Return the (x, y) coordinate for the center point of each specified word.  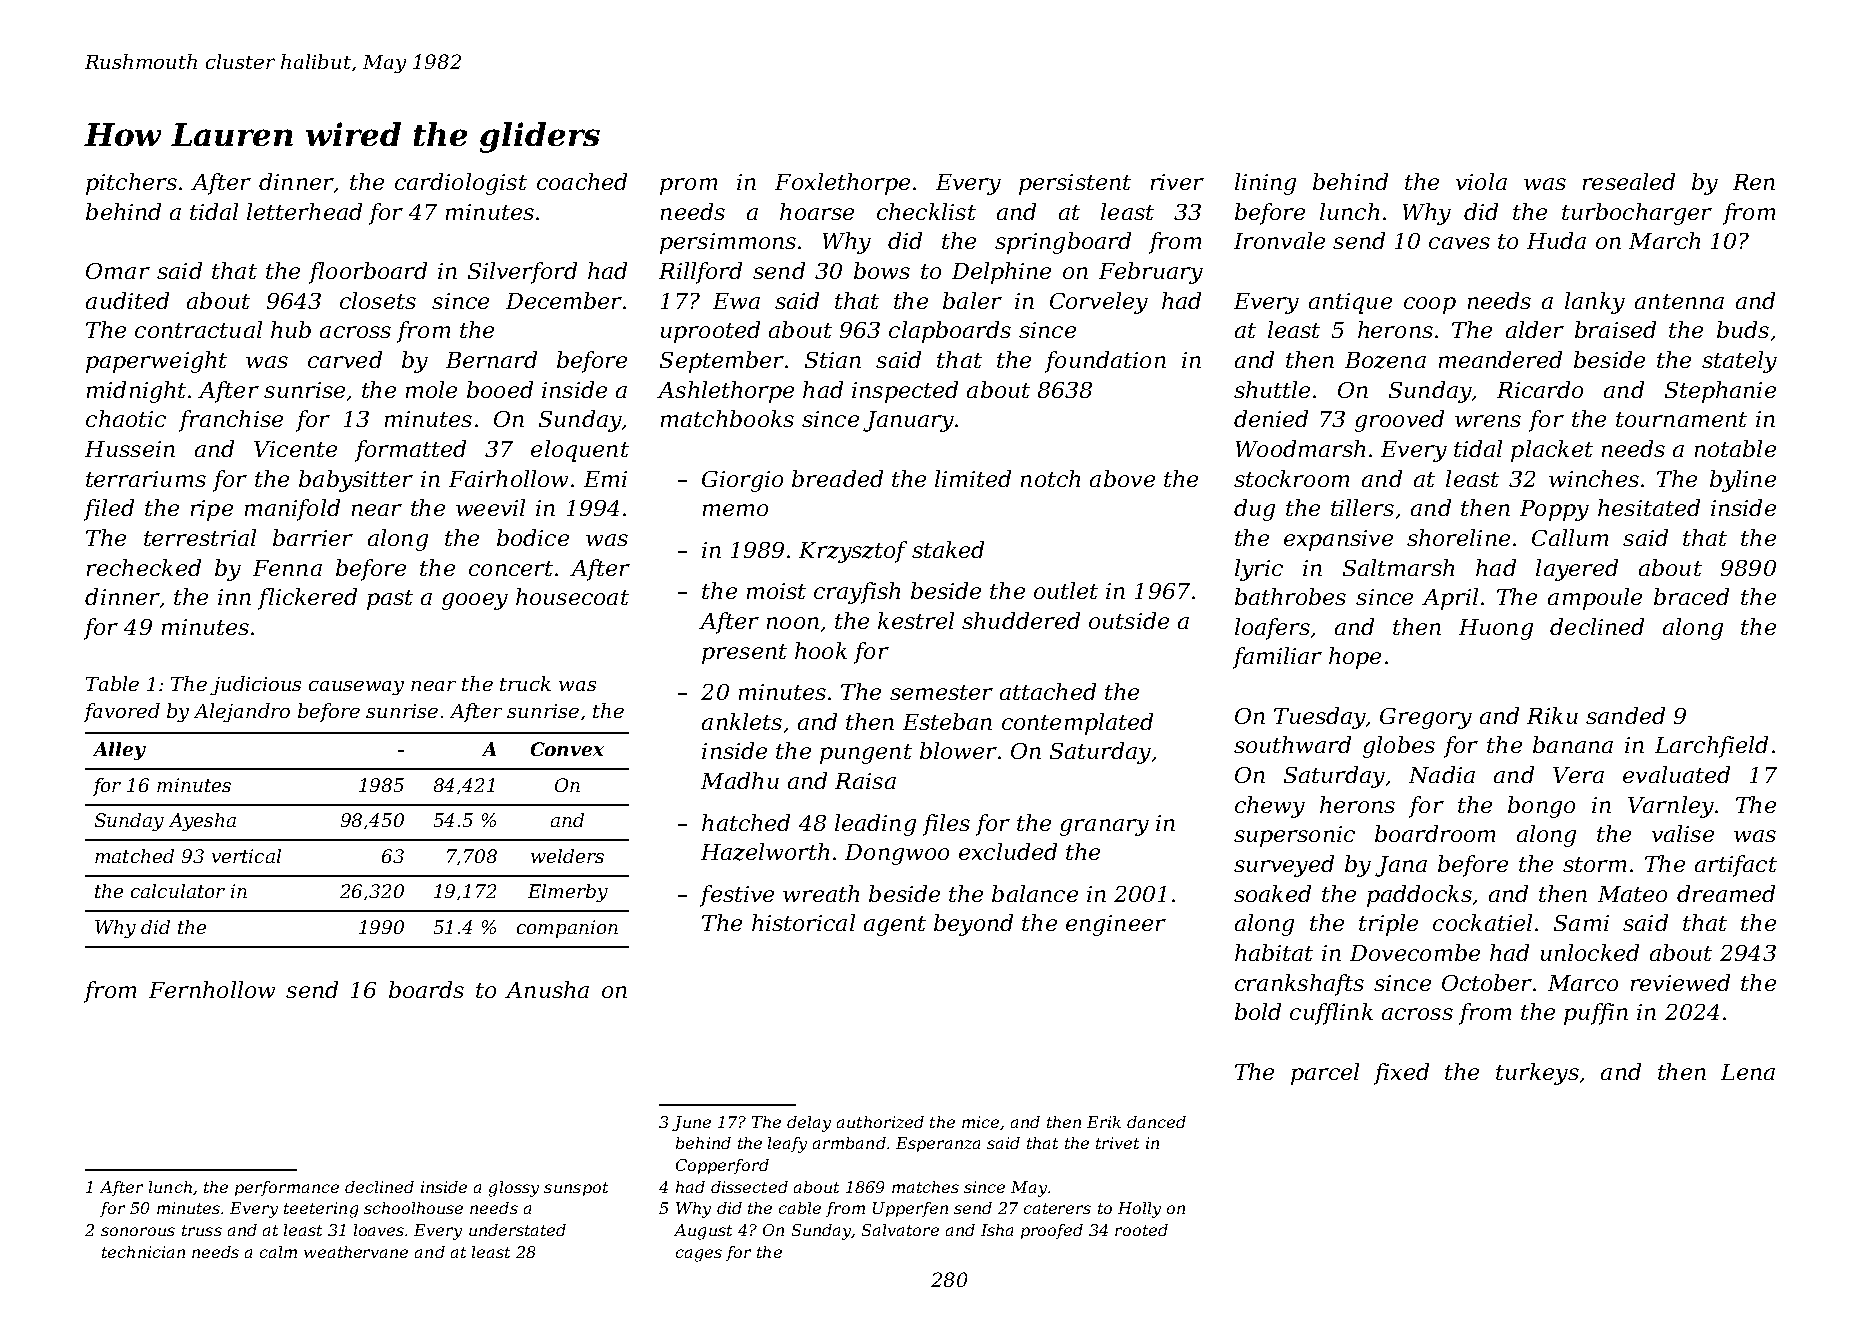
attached (1048, 691)
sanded (1625, 715)
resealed (1629, 181)
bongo (1541, 807)
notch (1050, 478)
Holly (1139, 1210)
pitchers (131, 184)
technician (143, 1252)
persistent (1075, 184)
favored (122, 712)
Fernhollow (212, 989)
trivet (1117, 1143)
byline (1743, 481)
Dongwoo (897, 854)
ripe (212, 510)
